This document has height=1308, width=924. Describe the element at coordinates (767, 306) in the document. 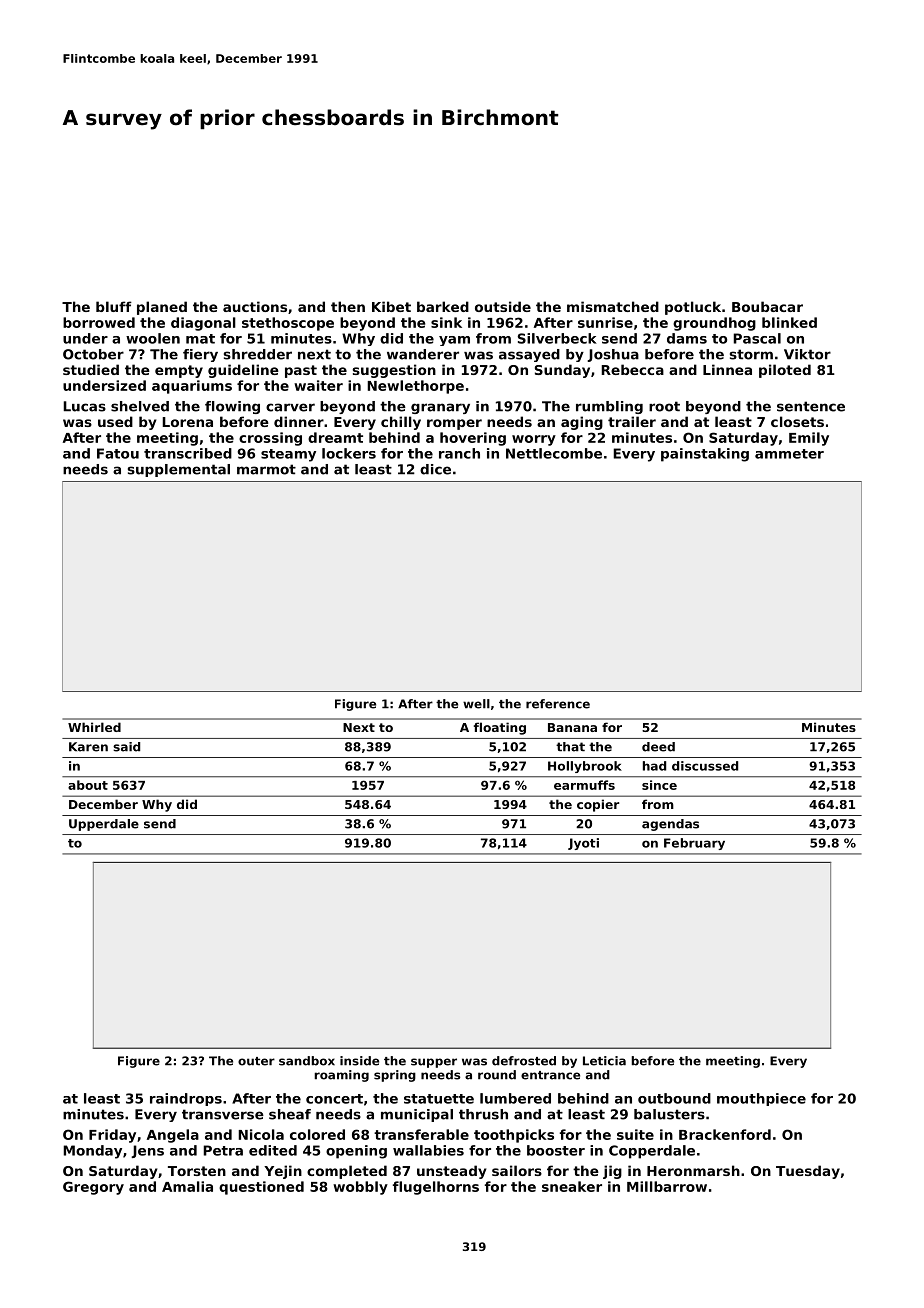

I see `Boubacar` at that location.
